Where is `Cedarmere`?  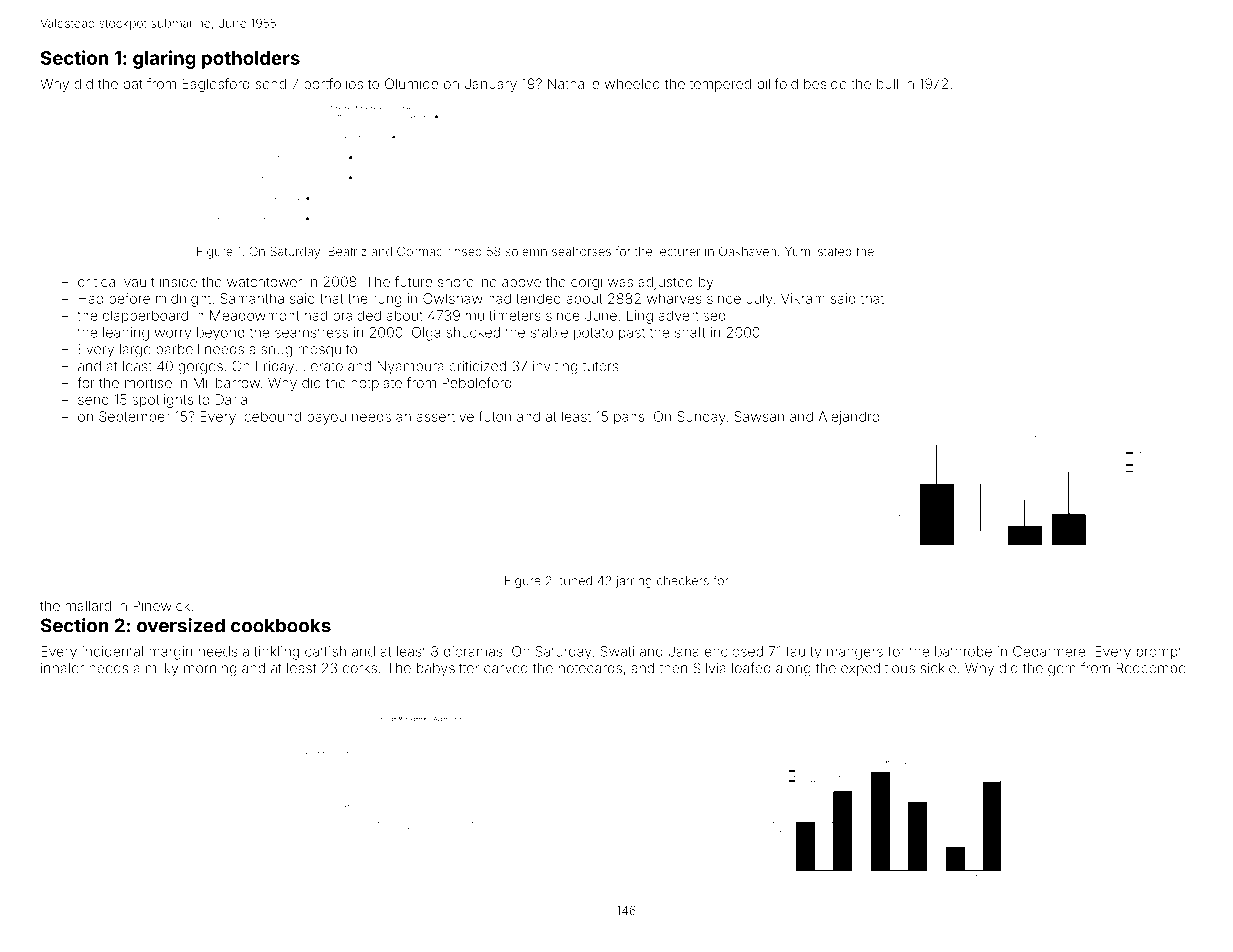
Cedarmere is located at coordinates (1049, 651).
